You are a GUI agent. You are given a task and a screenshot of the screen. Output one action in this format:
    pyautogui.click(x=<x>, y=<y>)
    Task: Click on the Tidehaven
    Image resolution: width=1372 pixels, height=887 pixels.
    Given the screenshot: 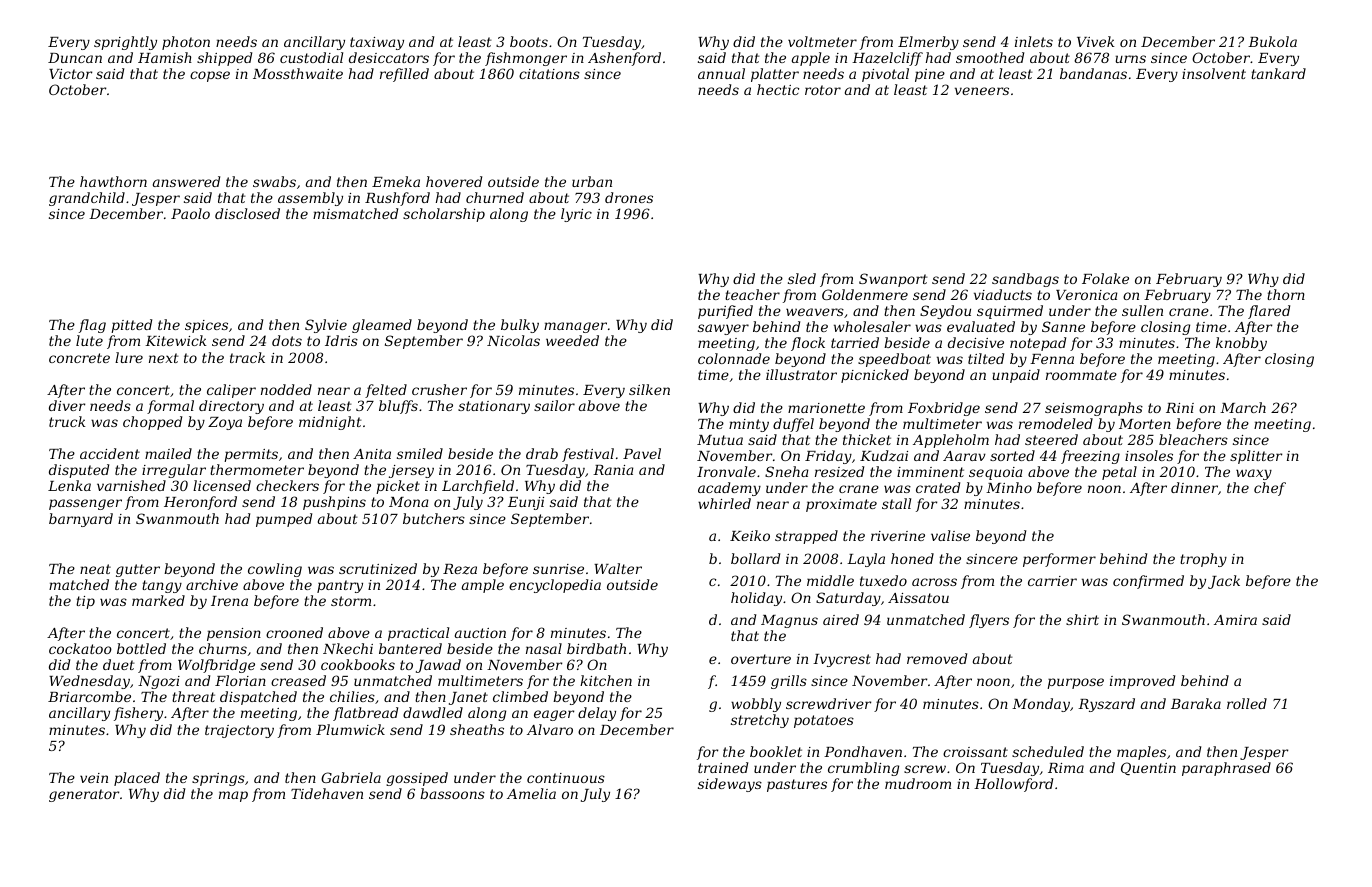 What is the action you would take?
    pyautogui.click(x=327, y=793)
